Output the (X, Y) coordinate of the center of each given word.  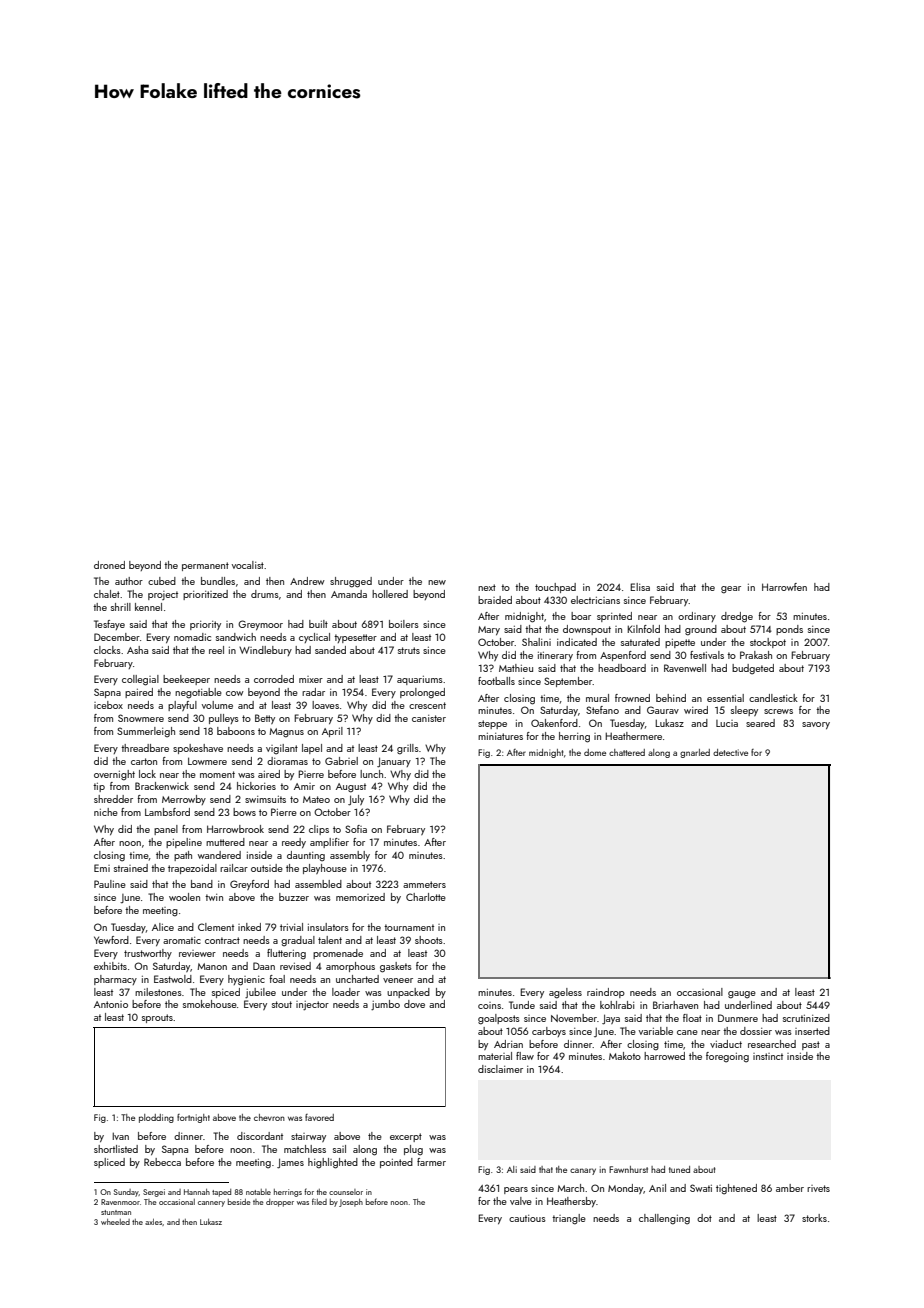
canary (583, 1171)
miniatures (500, 736)
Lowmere (207, 761)
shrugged (351, 582)
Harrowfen (784, 587)
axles (153, 1222)
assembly (350, 856)
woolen (184, 897)
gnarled (695, 753)
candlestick (773, 698)
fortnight (193, 1118)
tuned (679, 1169)
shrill (121, 607)
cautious (527, 1218)
